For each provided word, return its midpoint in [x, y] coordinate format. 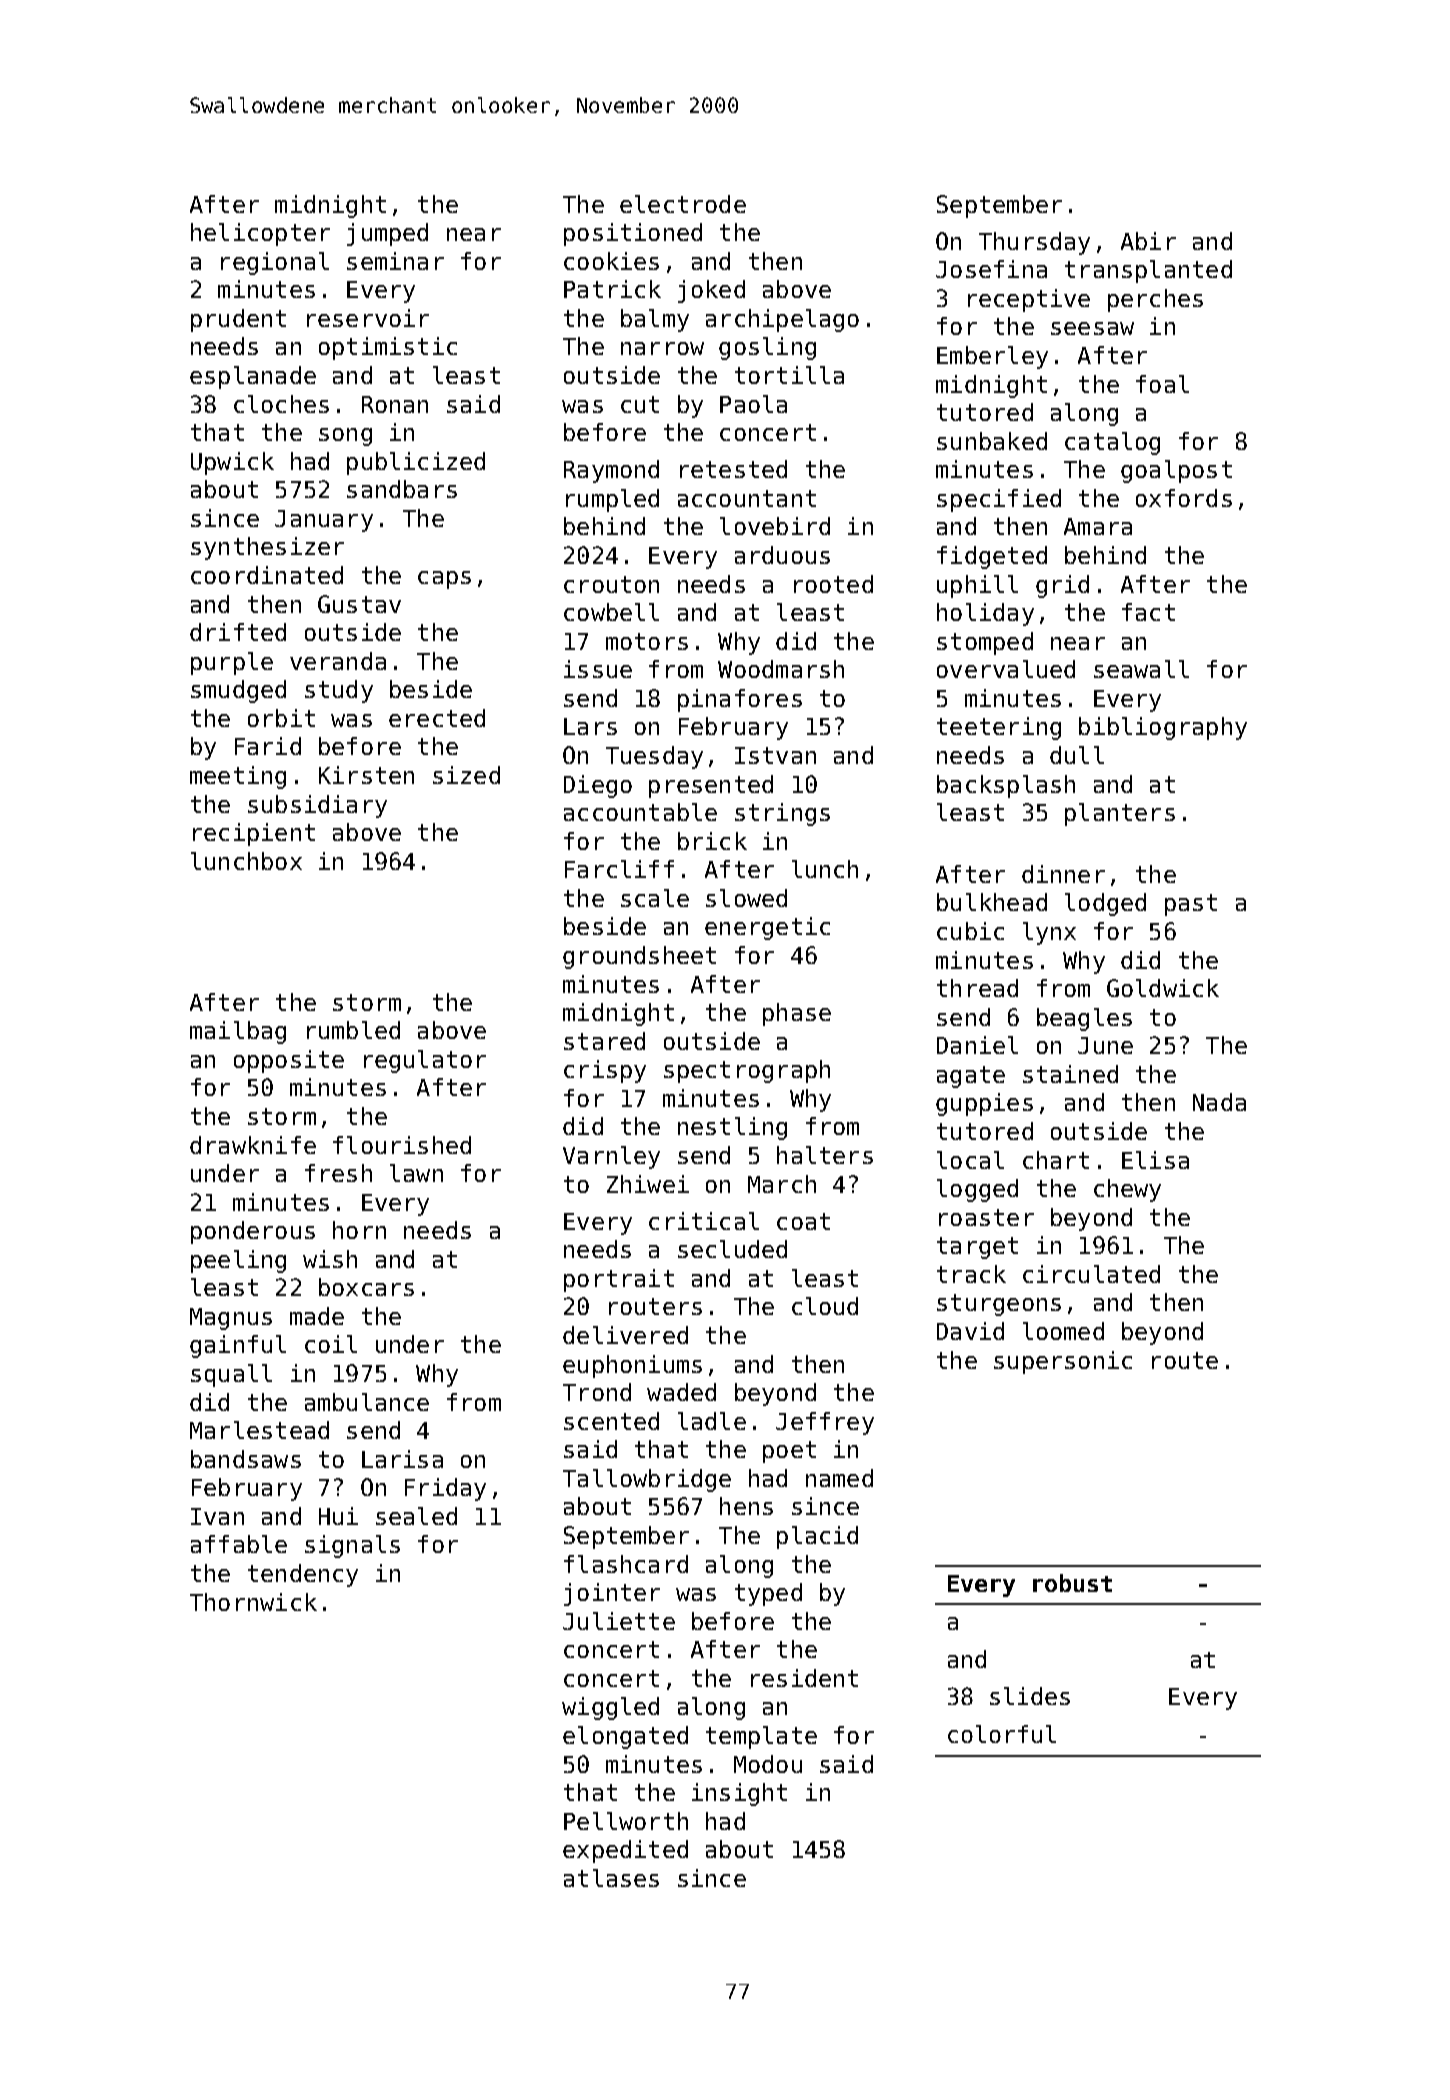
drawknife [253, 1145]
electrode [683, 204]
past [1191, 905]
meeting [238, 777]
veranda [338, 661]
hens [746, 1506]
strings [782, 814]
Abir [1148, 241]
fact [1148, 612]
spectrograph [747, 1071]
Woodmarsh [781, 669]
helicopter [260, 234]
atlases [611, 1878]
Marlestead [259, 1430]
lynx [1049, 933]
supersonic [1063, 1362]
